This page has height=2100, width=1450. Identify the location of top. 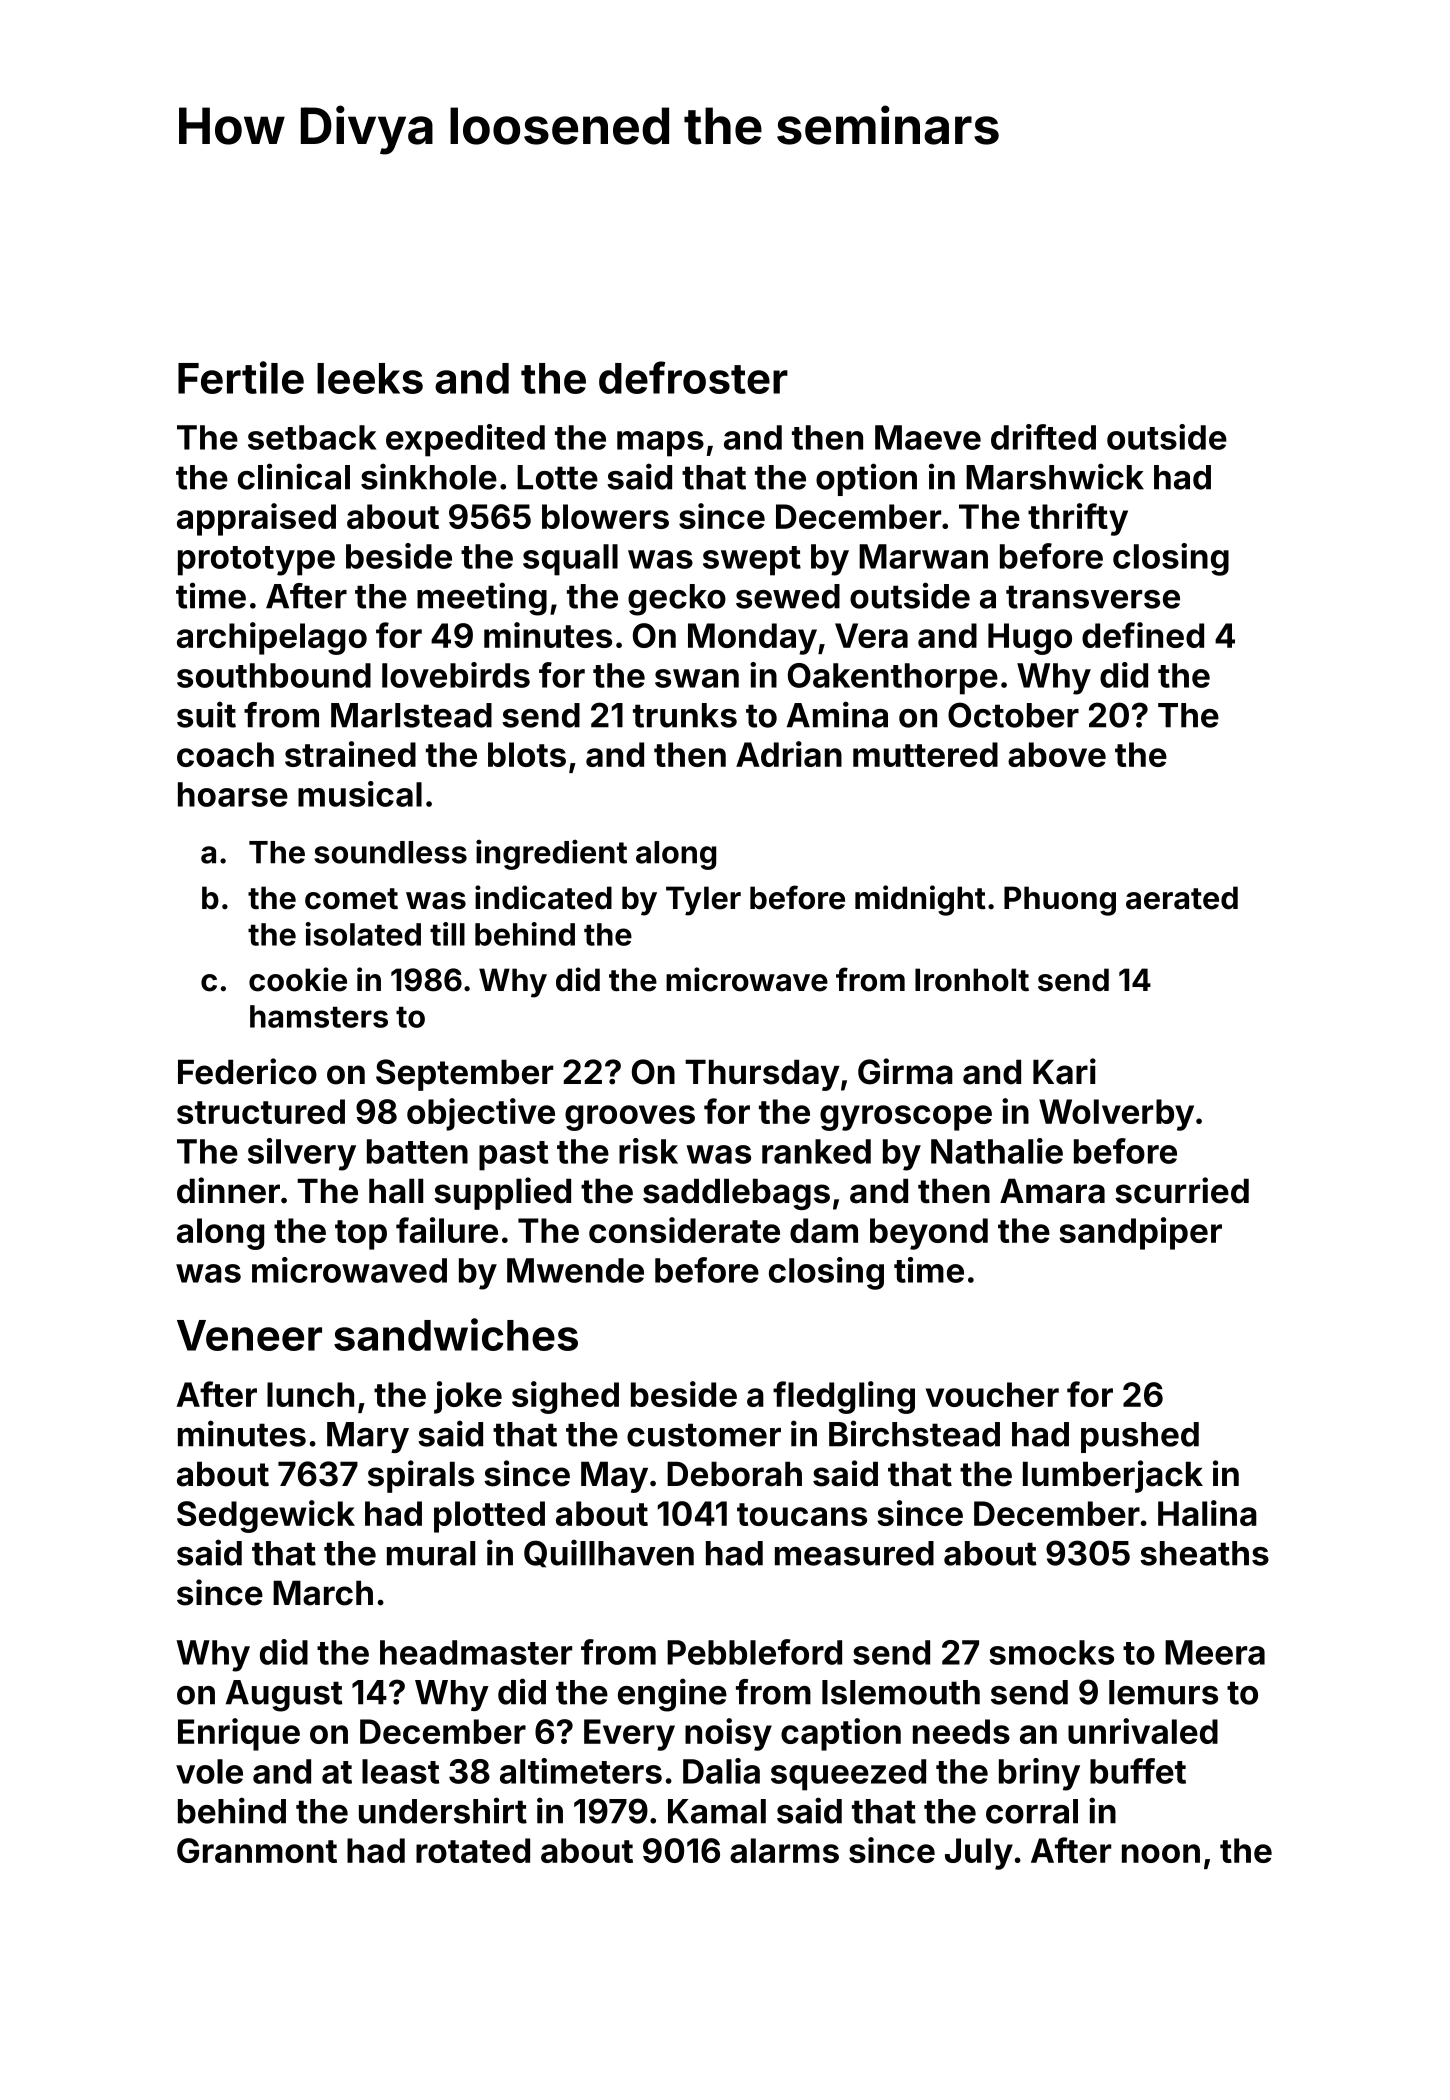
(361, 1235).
